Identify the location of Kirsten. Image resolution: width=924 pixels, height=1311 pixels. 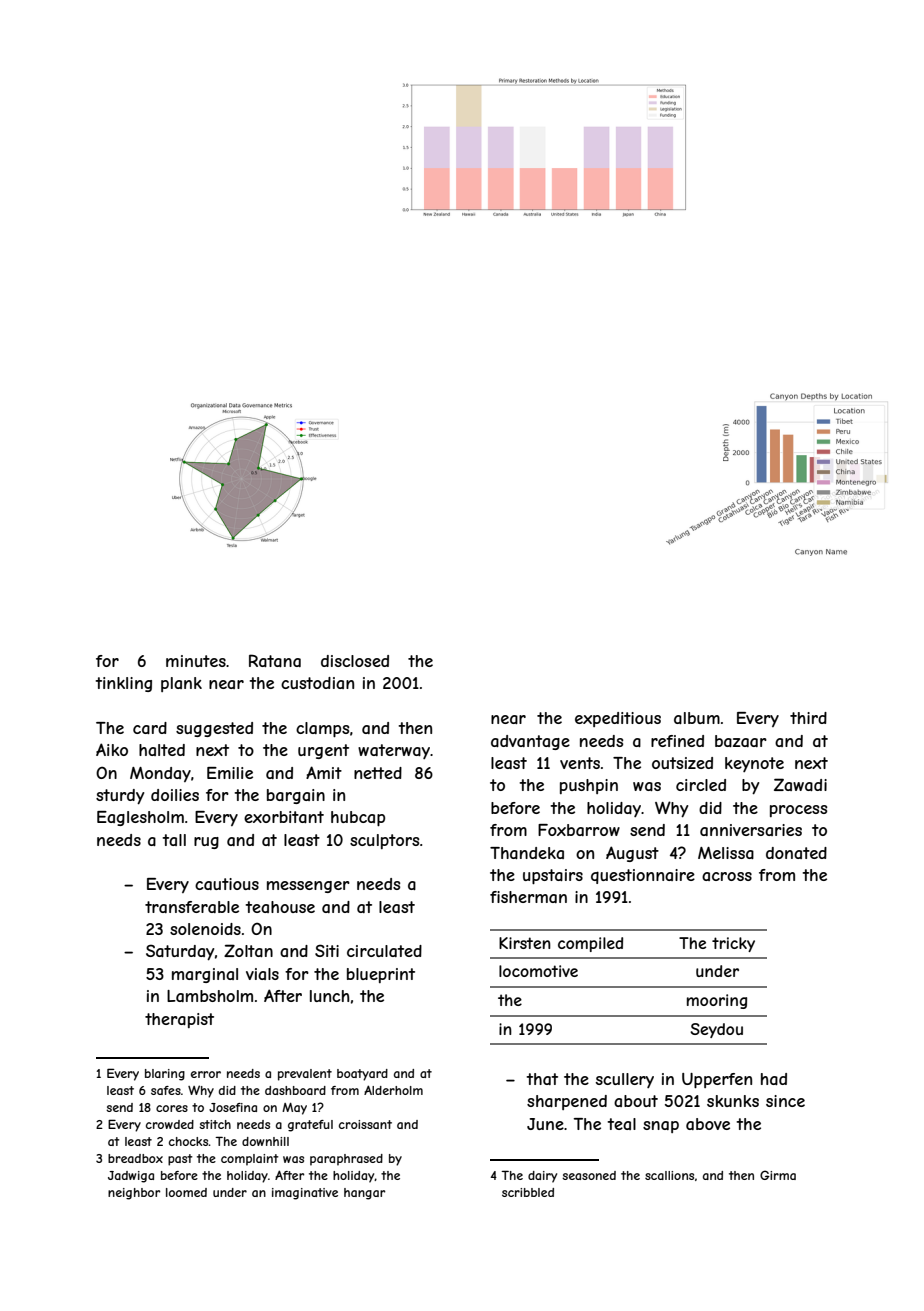
(525, 943).
